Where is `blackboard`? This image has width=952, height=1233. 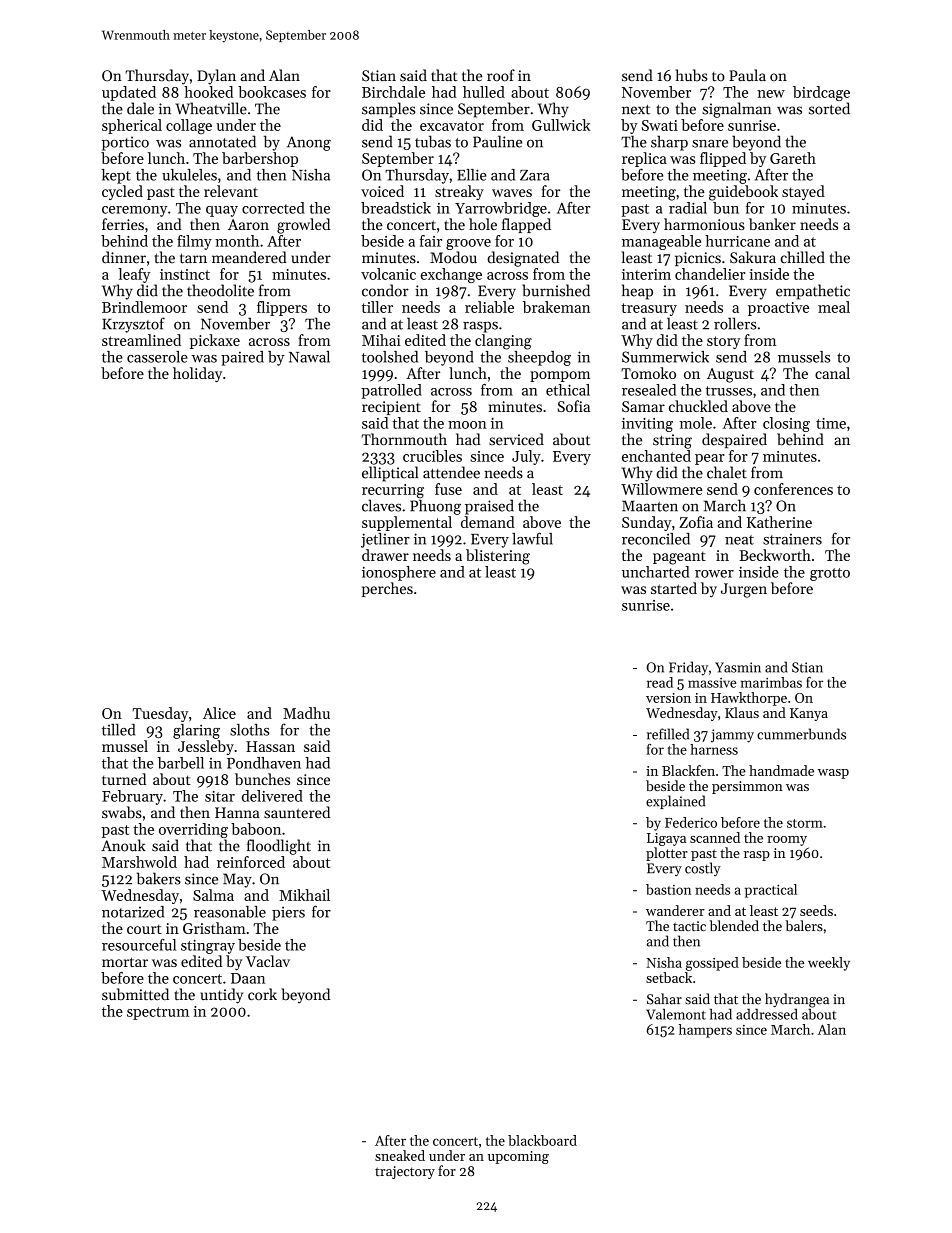
blackboard is located at coordinates (542, 1140).
